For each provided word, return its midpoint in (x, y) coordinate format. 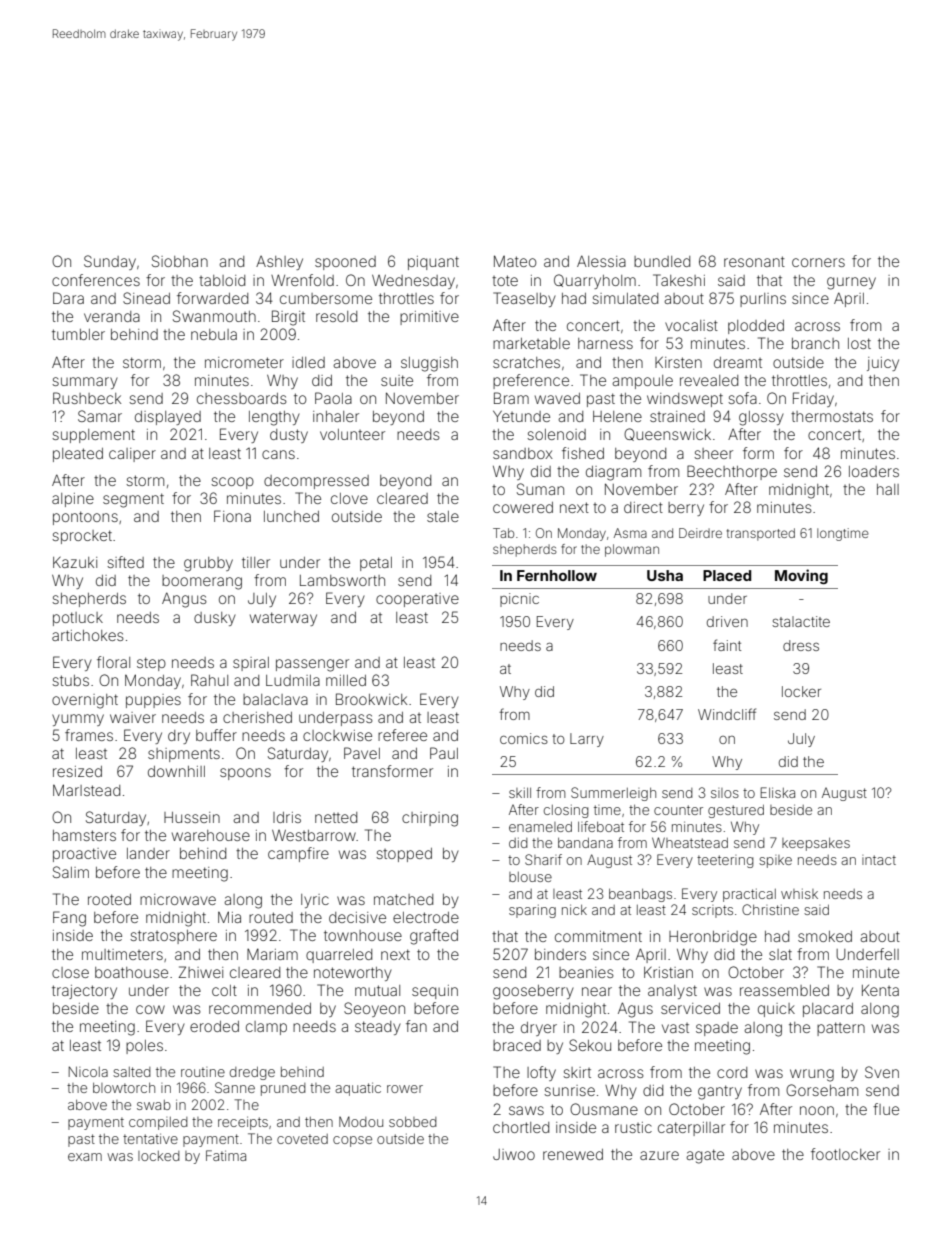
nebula (214, 334)
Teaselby (524, 299)
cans (278, 454)
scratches (526, 362)
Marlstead (86, 790)
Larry (587, 740)
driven (727, 621)
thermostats (832, 416)
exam (85, 1157)
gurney (851, 283)
